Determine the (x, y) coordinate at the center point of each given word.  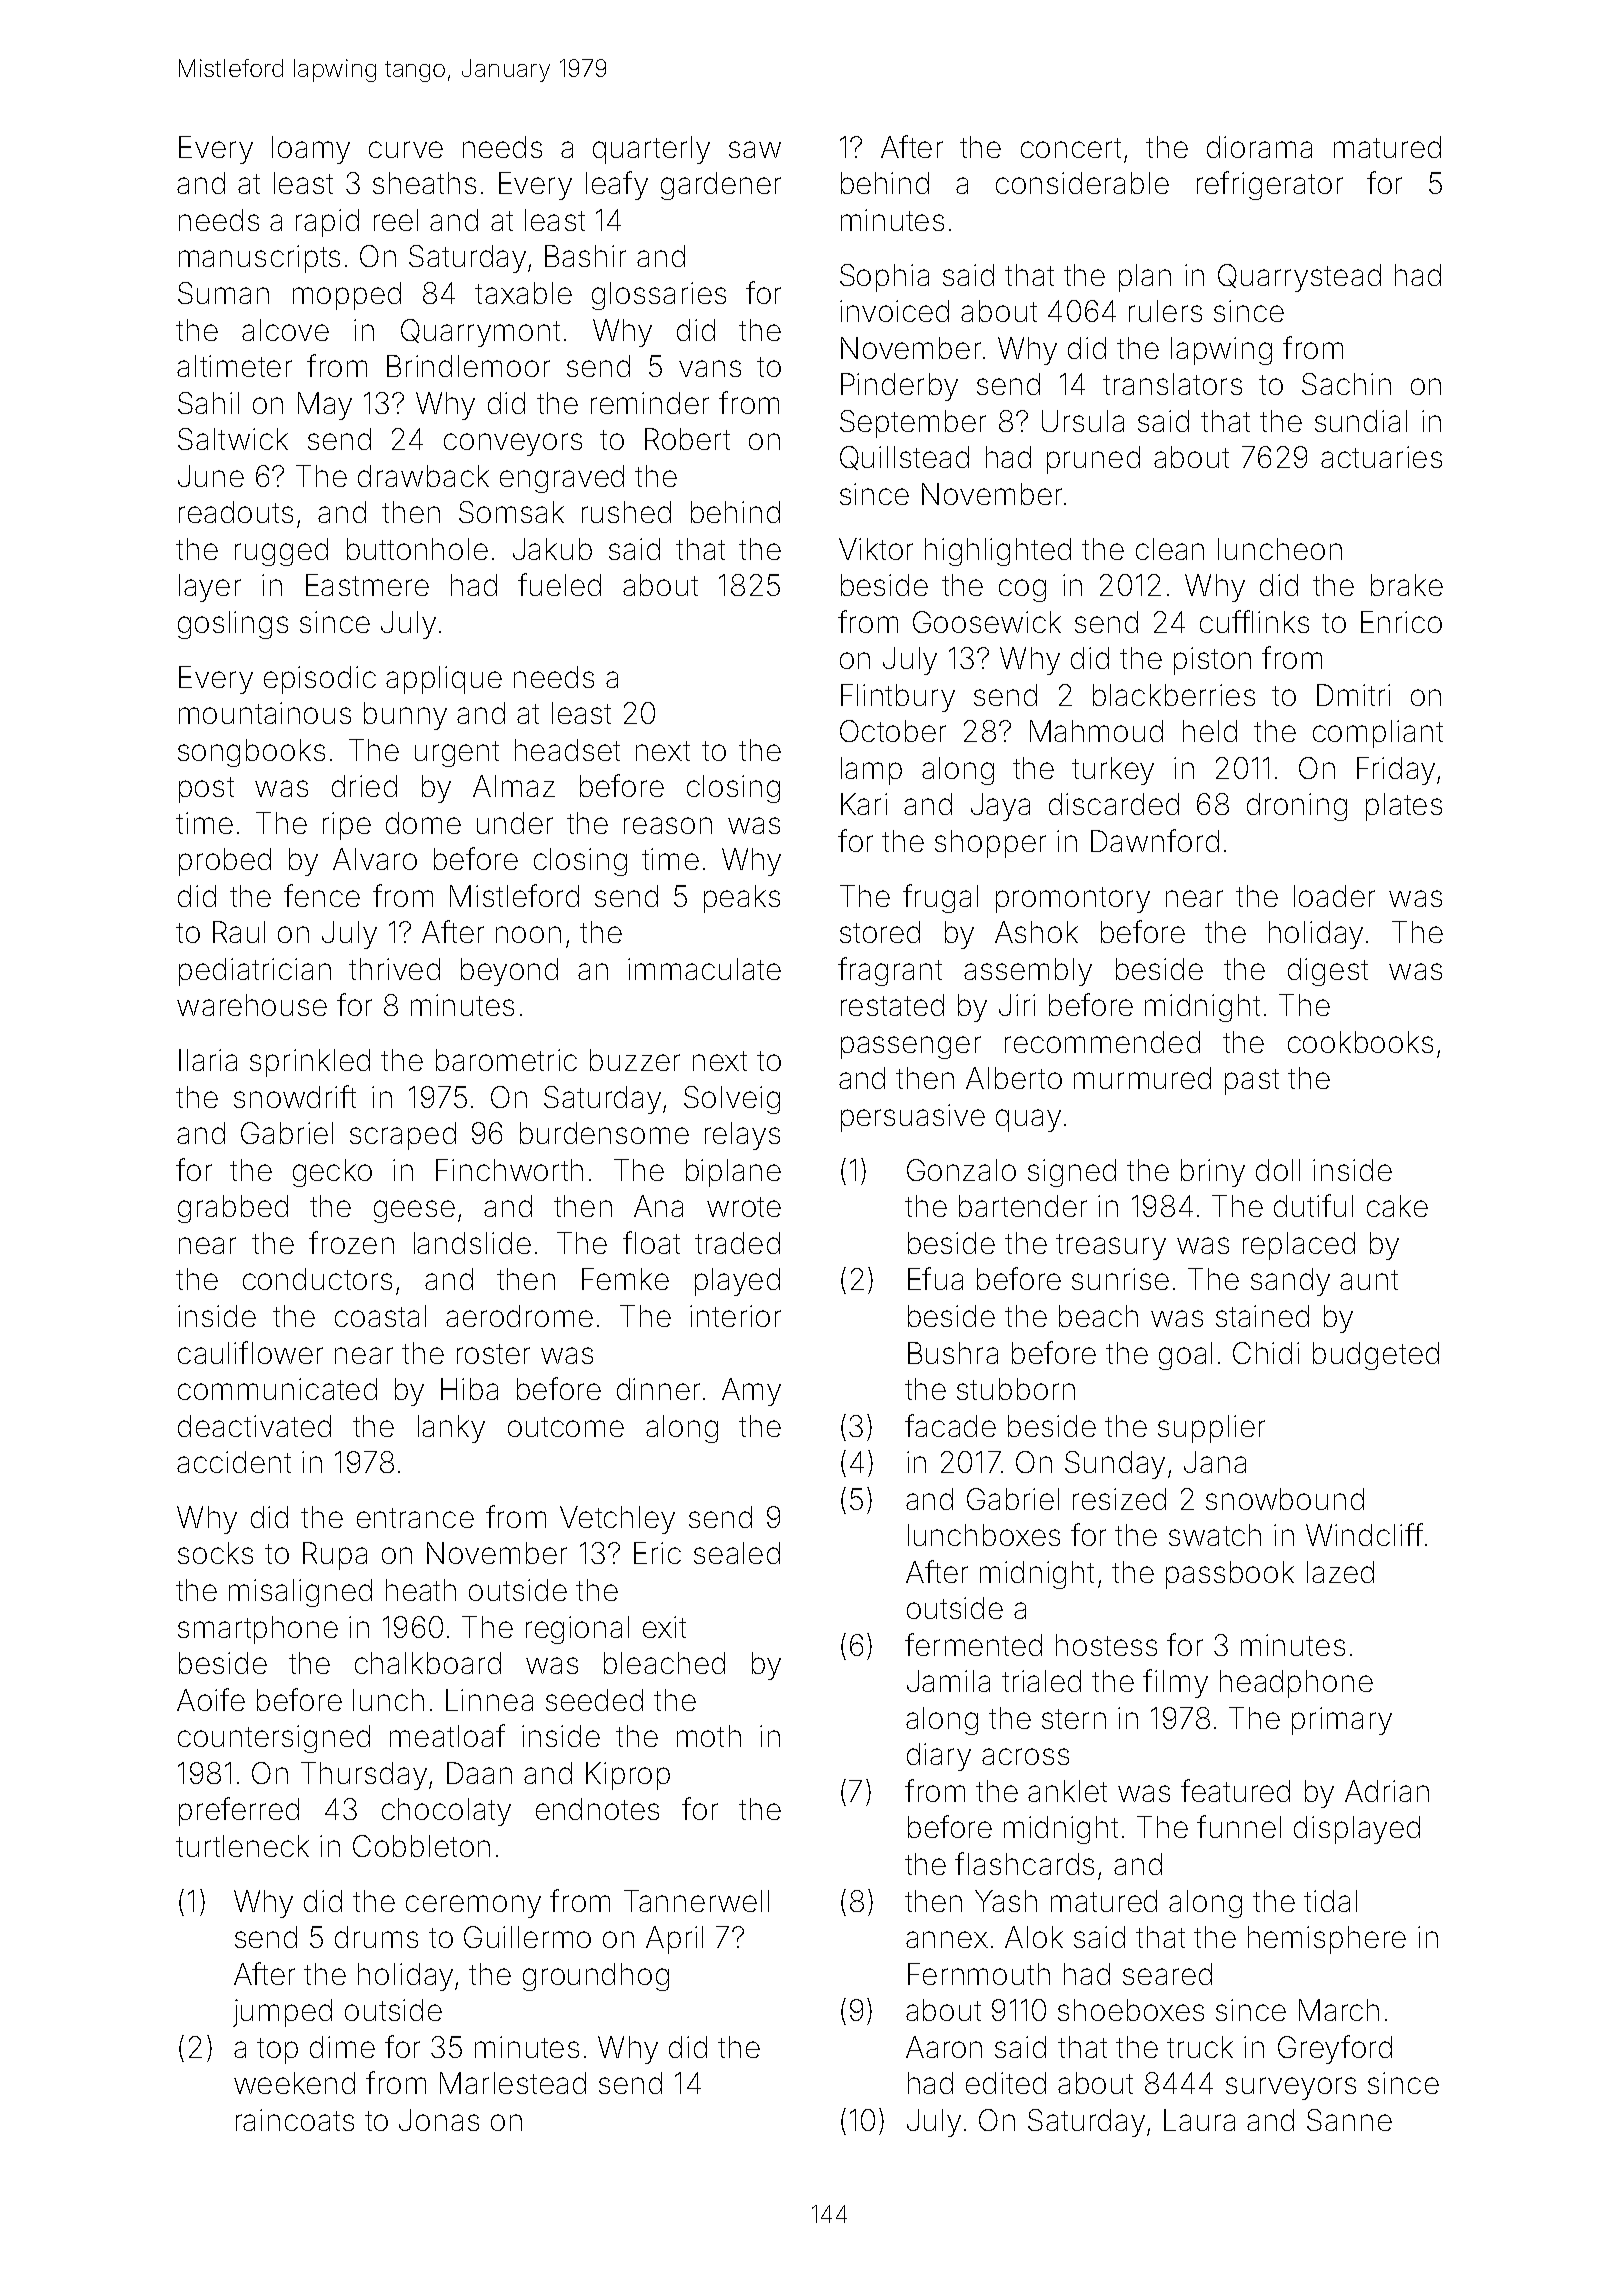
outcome (566, 1427)
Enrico (1401, 622)
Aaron (944, 2047)
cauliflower (250, 1352)
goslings (233, 625)
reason (668, 825)
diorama (1259, 147)
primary (1342, 1721)
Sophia (884, 278)
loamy (311, 150)
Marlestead (513, 2083)
